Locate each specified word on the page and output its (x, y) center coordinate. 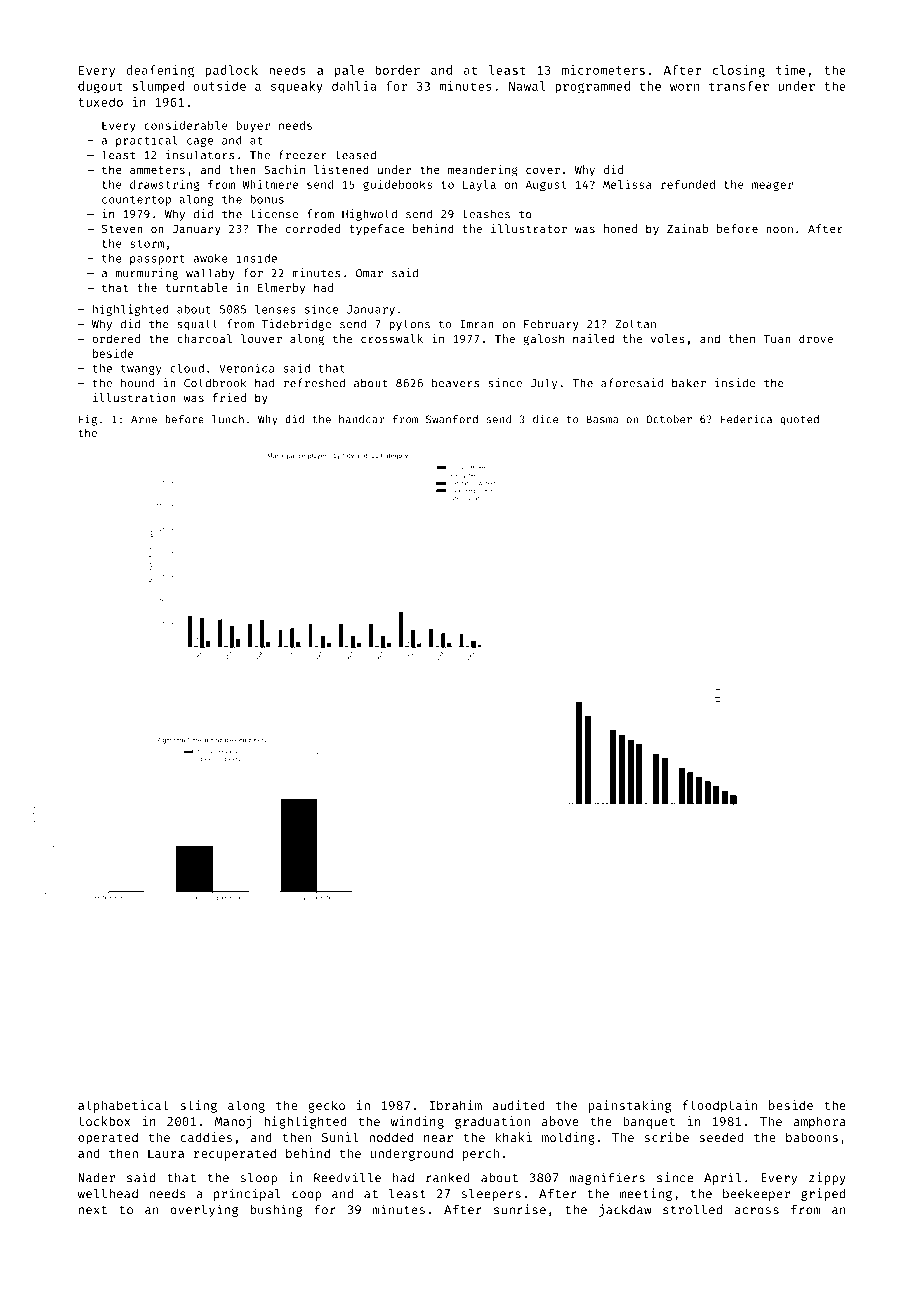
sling (198, 1106)
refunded (688, 184)
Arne (144, 419)
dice (545, 419)
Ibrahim (455, 1105)
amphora (819, 1122)
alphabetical (123, 1106)
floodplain (720, 1106)
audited (518, 1105)
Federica (746, 419)
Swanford (452, 419)
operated (108, 1138)
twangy (141, 370)
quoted (799, 420)
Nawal (527, 86)
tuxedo (100, 102)
